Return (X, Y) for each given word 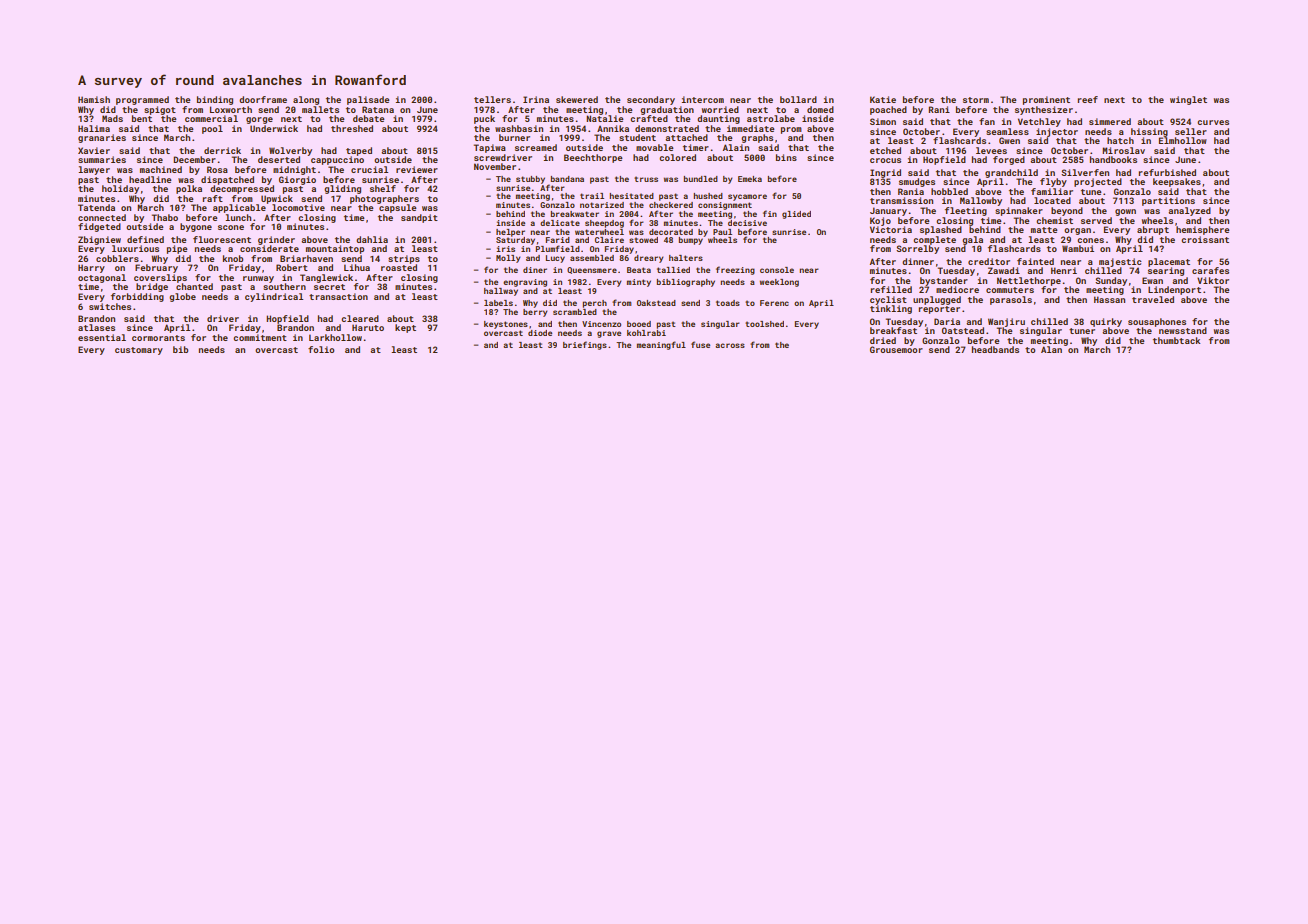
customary (139, 351)
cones (1090, 240)
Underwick (274, 128)
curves (1213, 122)
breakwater (575, 214)
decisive (747, 223)
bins (786, 157)
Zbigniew (99, 240)
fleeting (966, 211)
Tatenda (96, 207)
